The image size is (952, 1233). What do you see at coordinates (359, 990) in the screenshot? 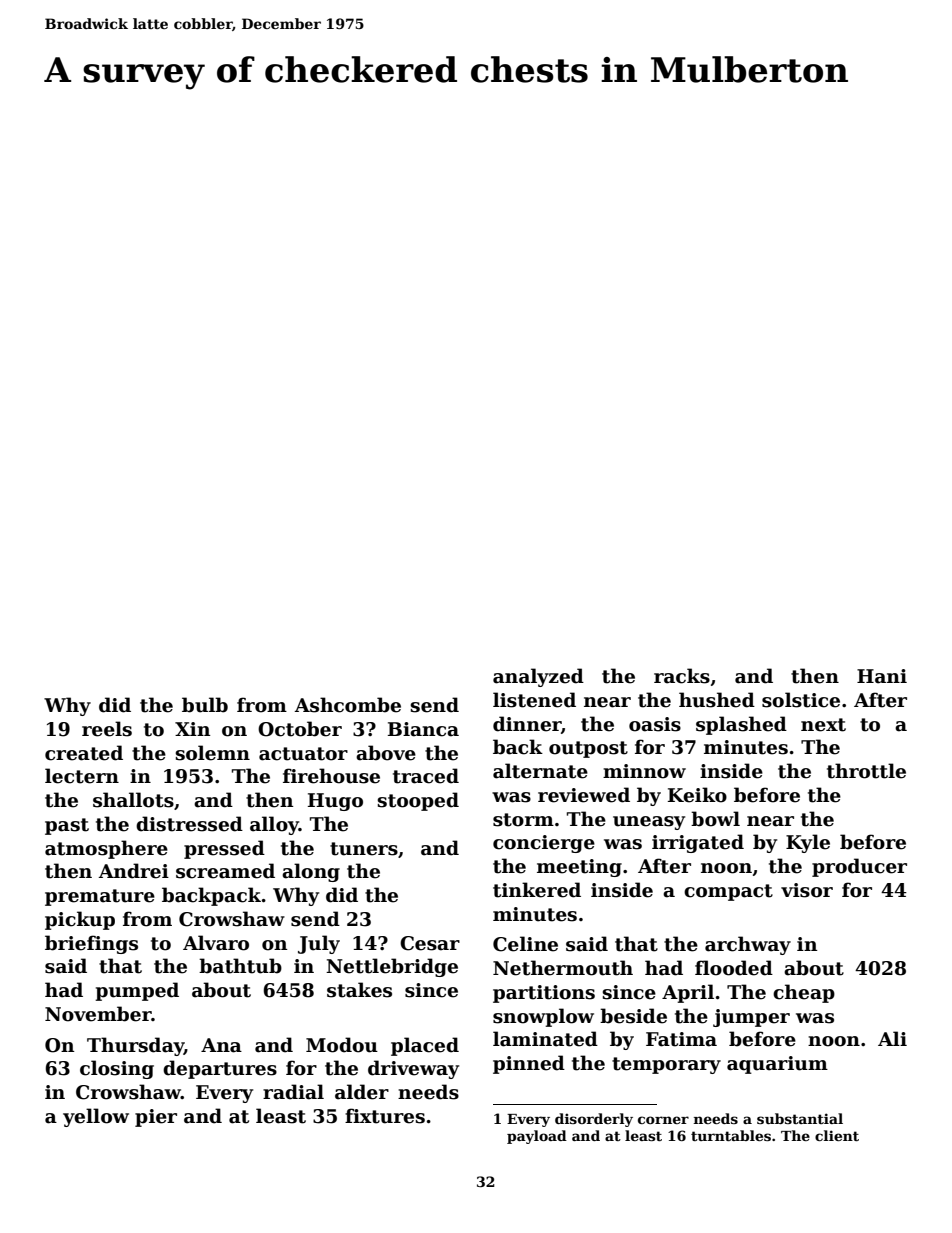
I see `stakes` at bounding box center [359, 990].
